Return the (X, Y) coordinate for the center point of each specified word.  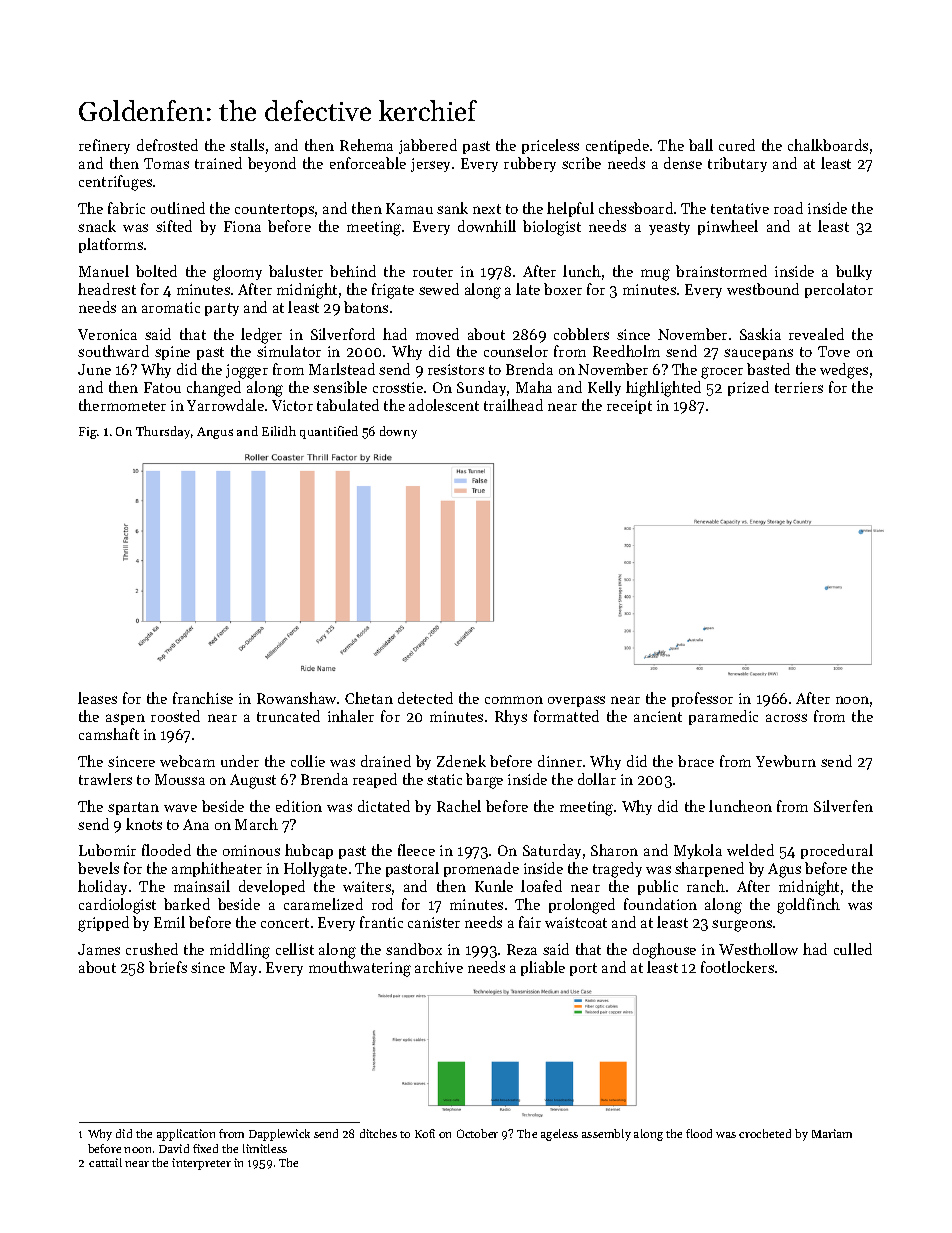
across (786, 718)
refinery (104, 146)
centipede (617, 146)
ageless (559, 1135)
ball (701, 145)
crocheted (765, 1133)
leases (97, 698)
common (514, 700)
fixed (205, 1148)
